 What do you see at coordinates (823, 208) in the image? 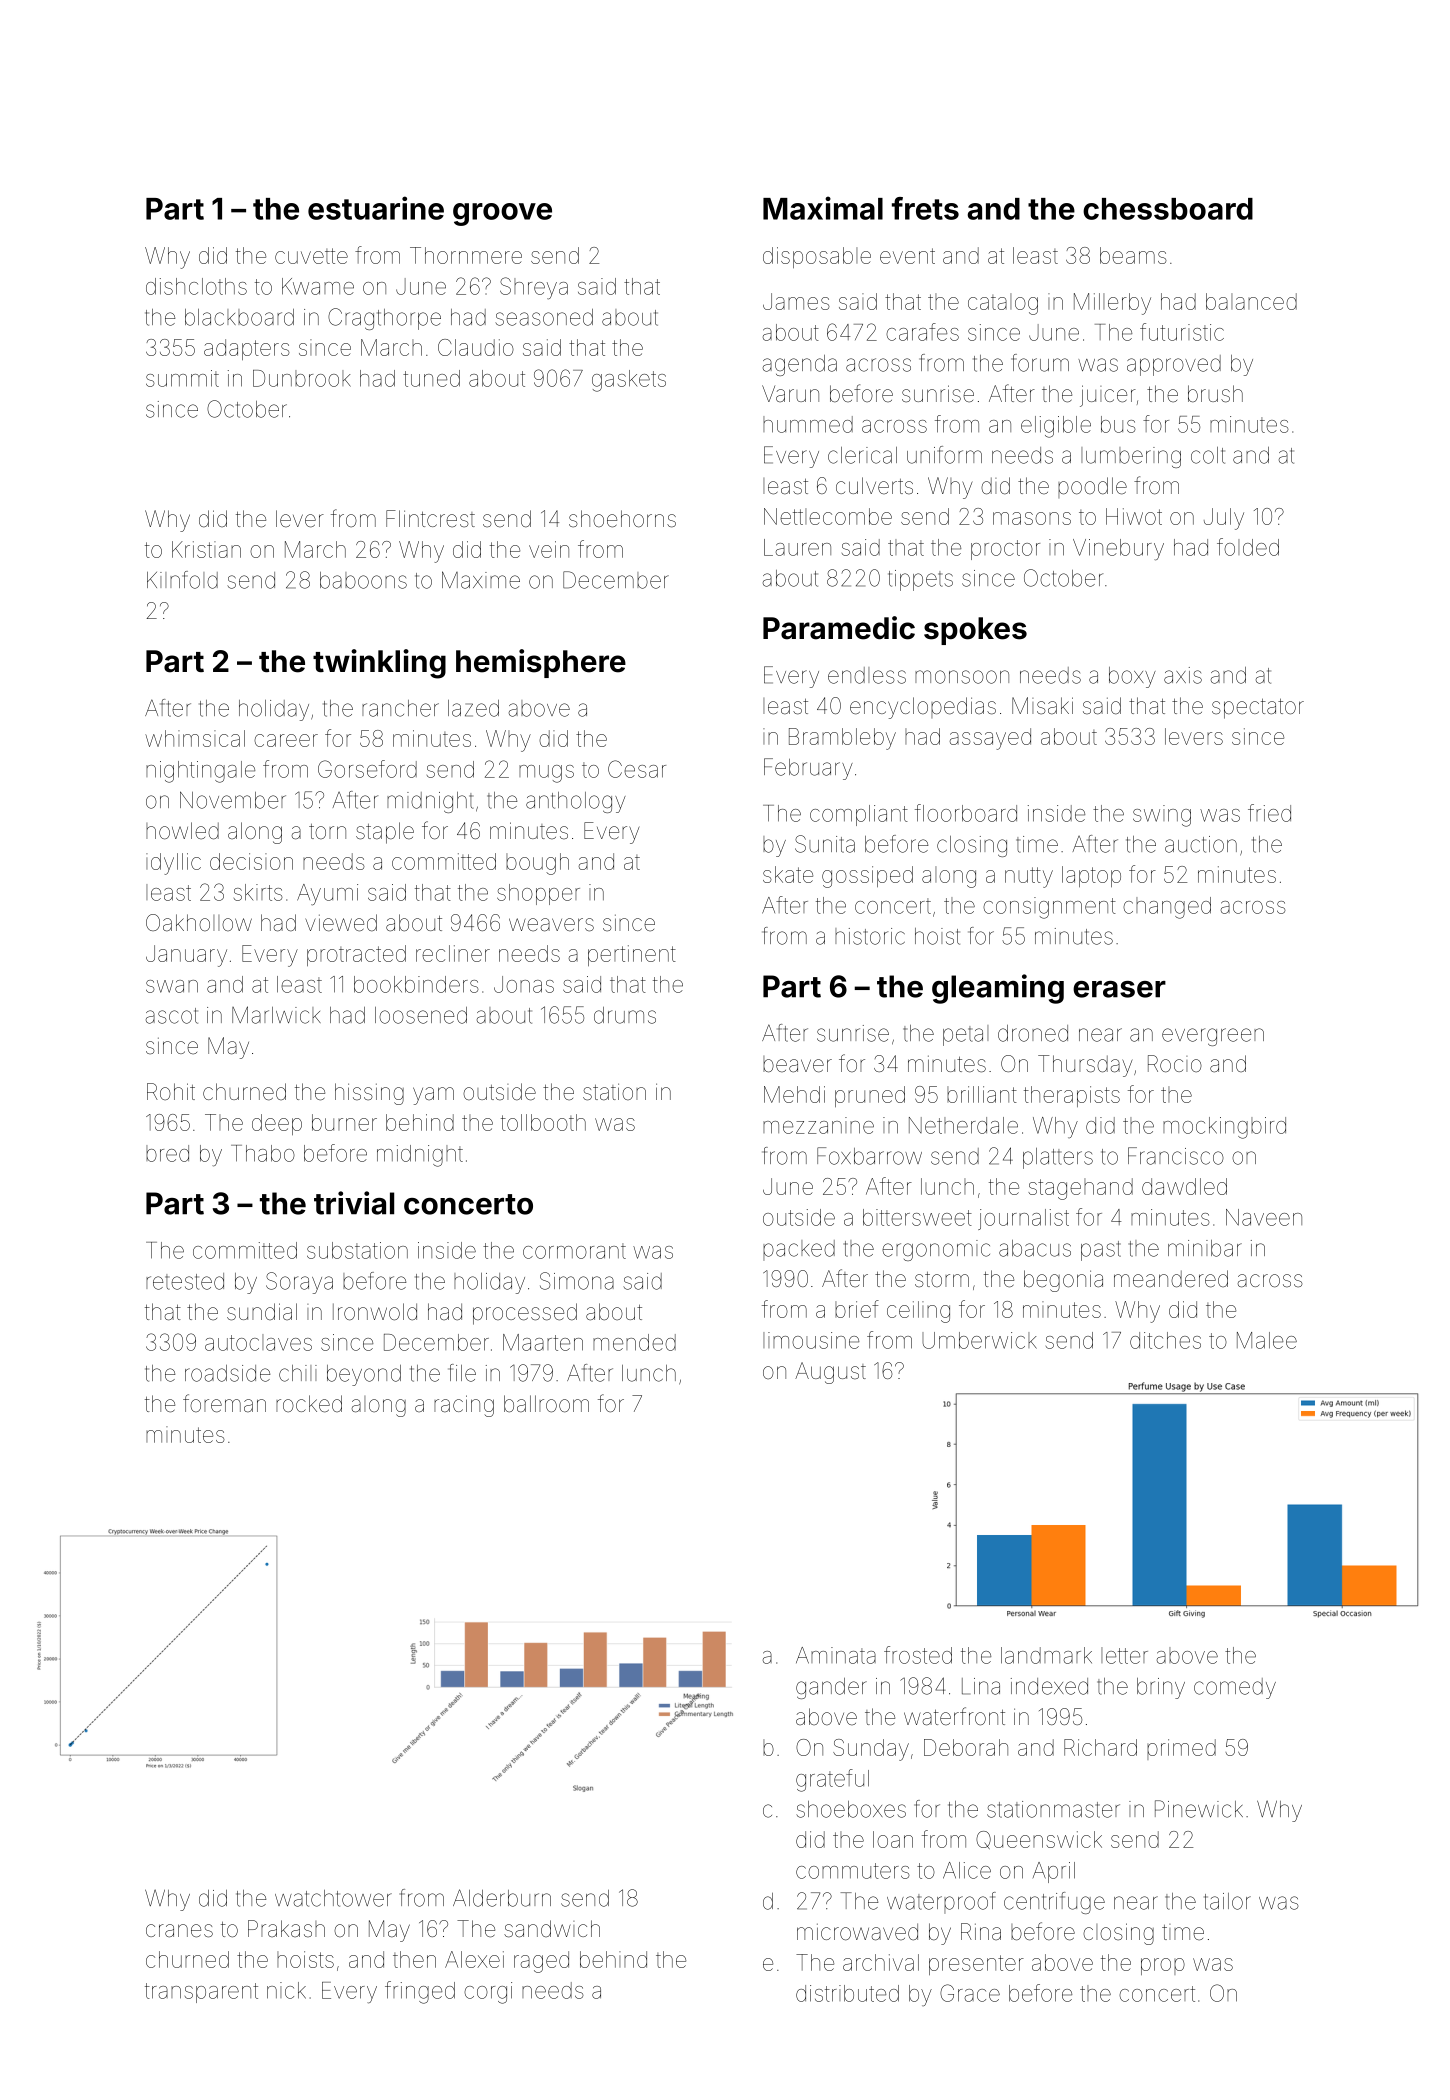
I see `Maximal` at bounding box center [823, 208].
